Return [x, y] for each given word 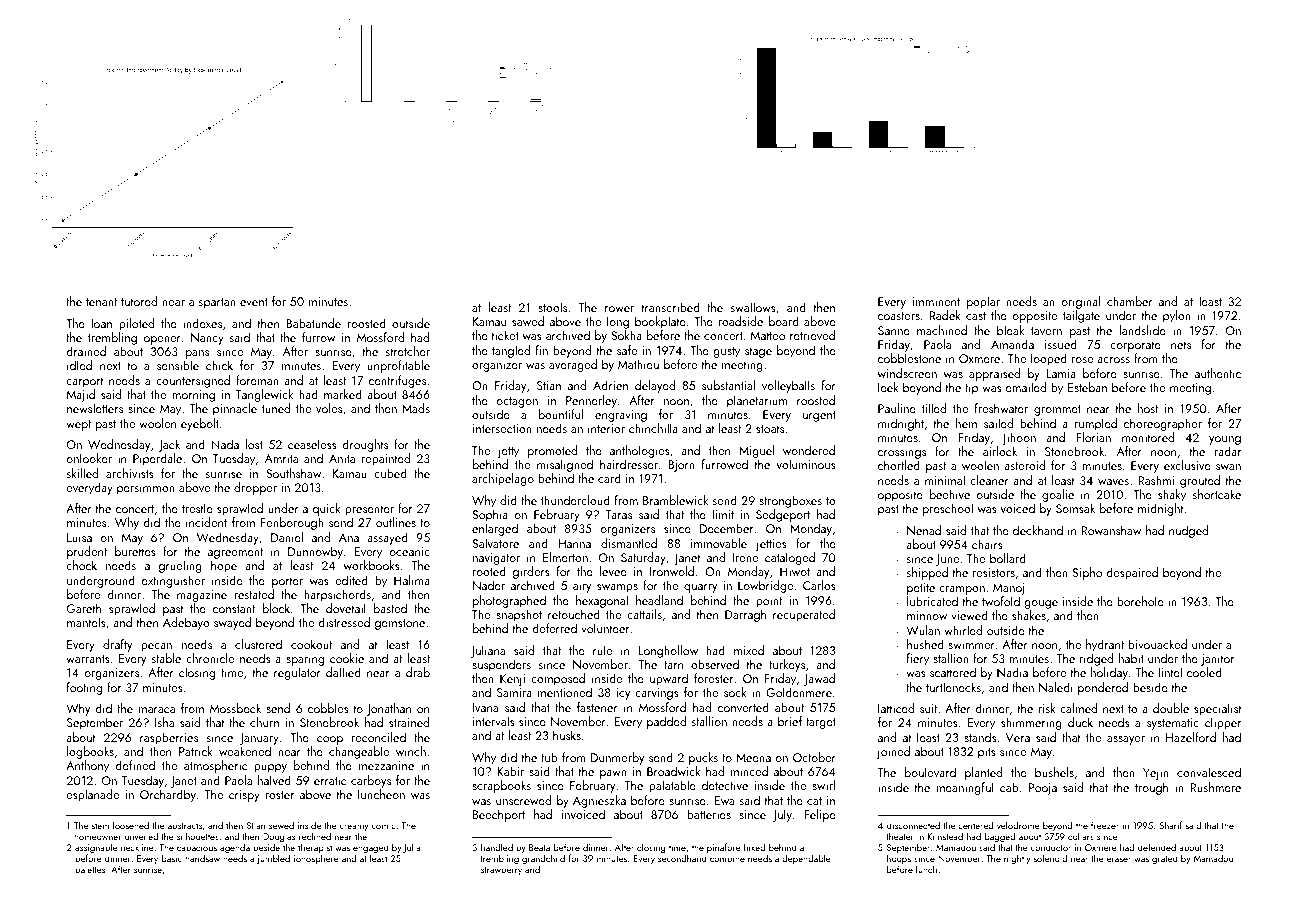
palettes [90, 870]
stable [166, 658]
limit [723, 514]
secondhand [682, 858]
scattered [953, 672]
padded [666, 722]
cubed [390, 473]
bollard [1008, 558]
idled [79, 365]
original [1080, 302]
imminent [936, 301]
